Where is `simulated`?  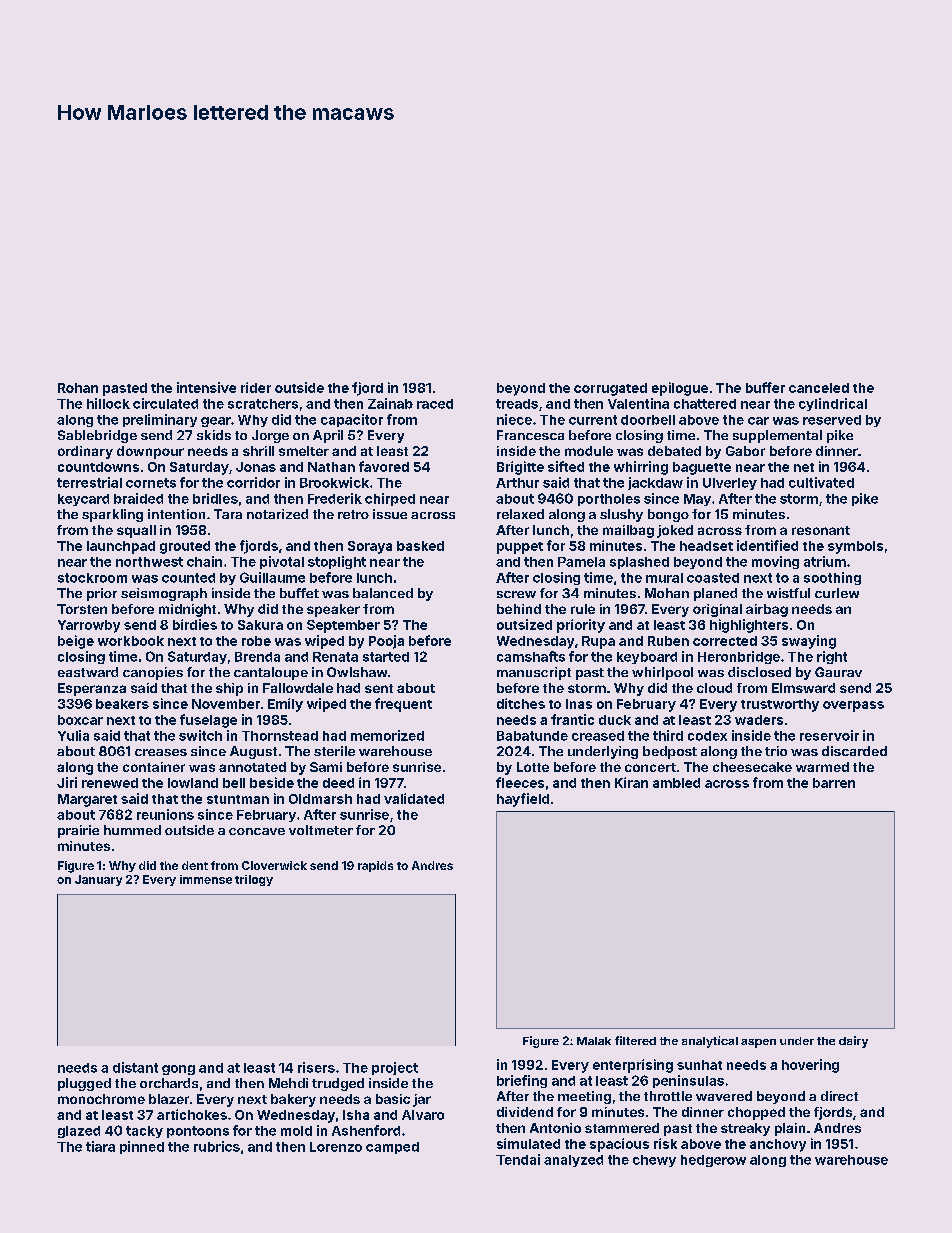
simulated is located at coordinates (528, 1143).
